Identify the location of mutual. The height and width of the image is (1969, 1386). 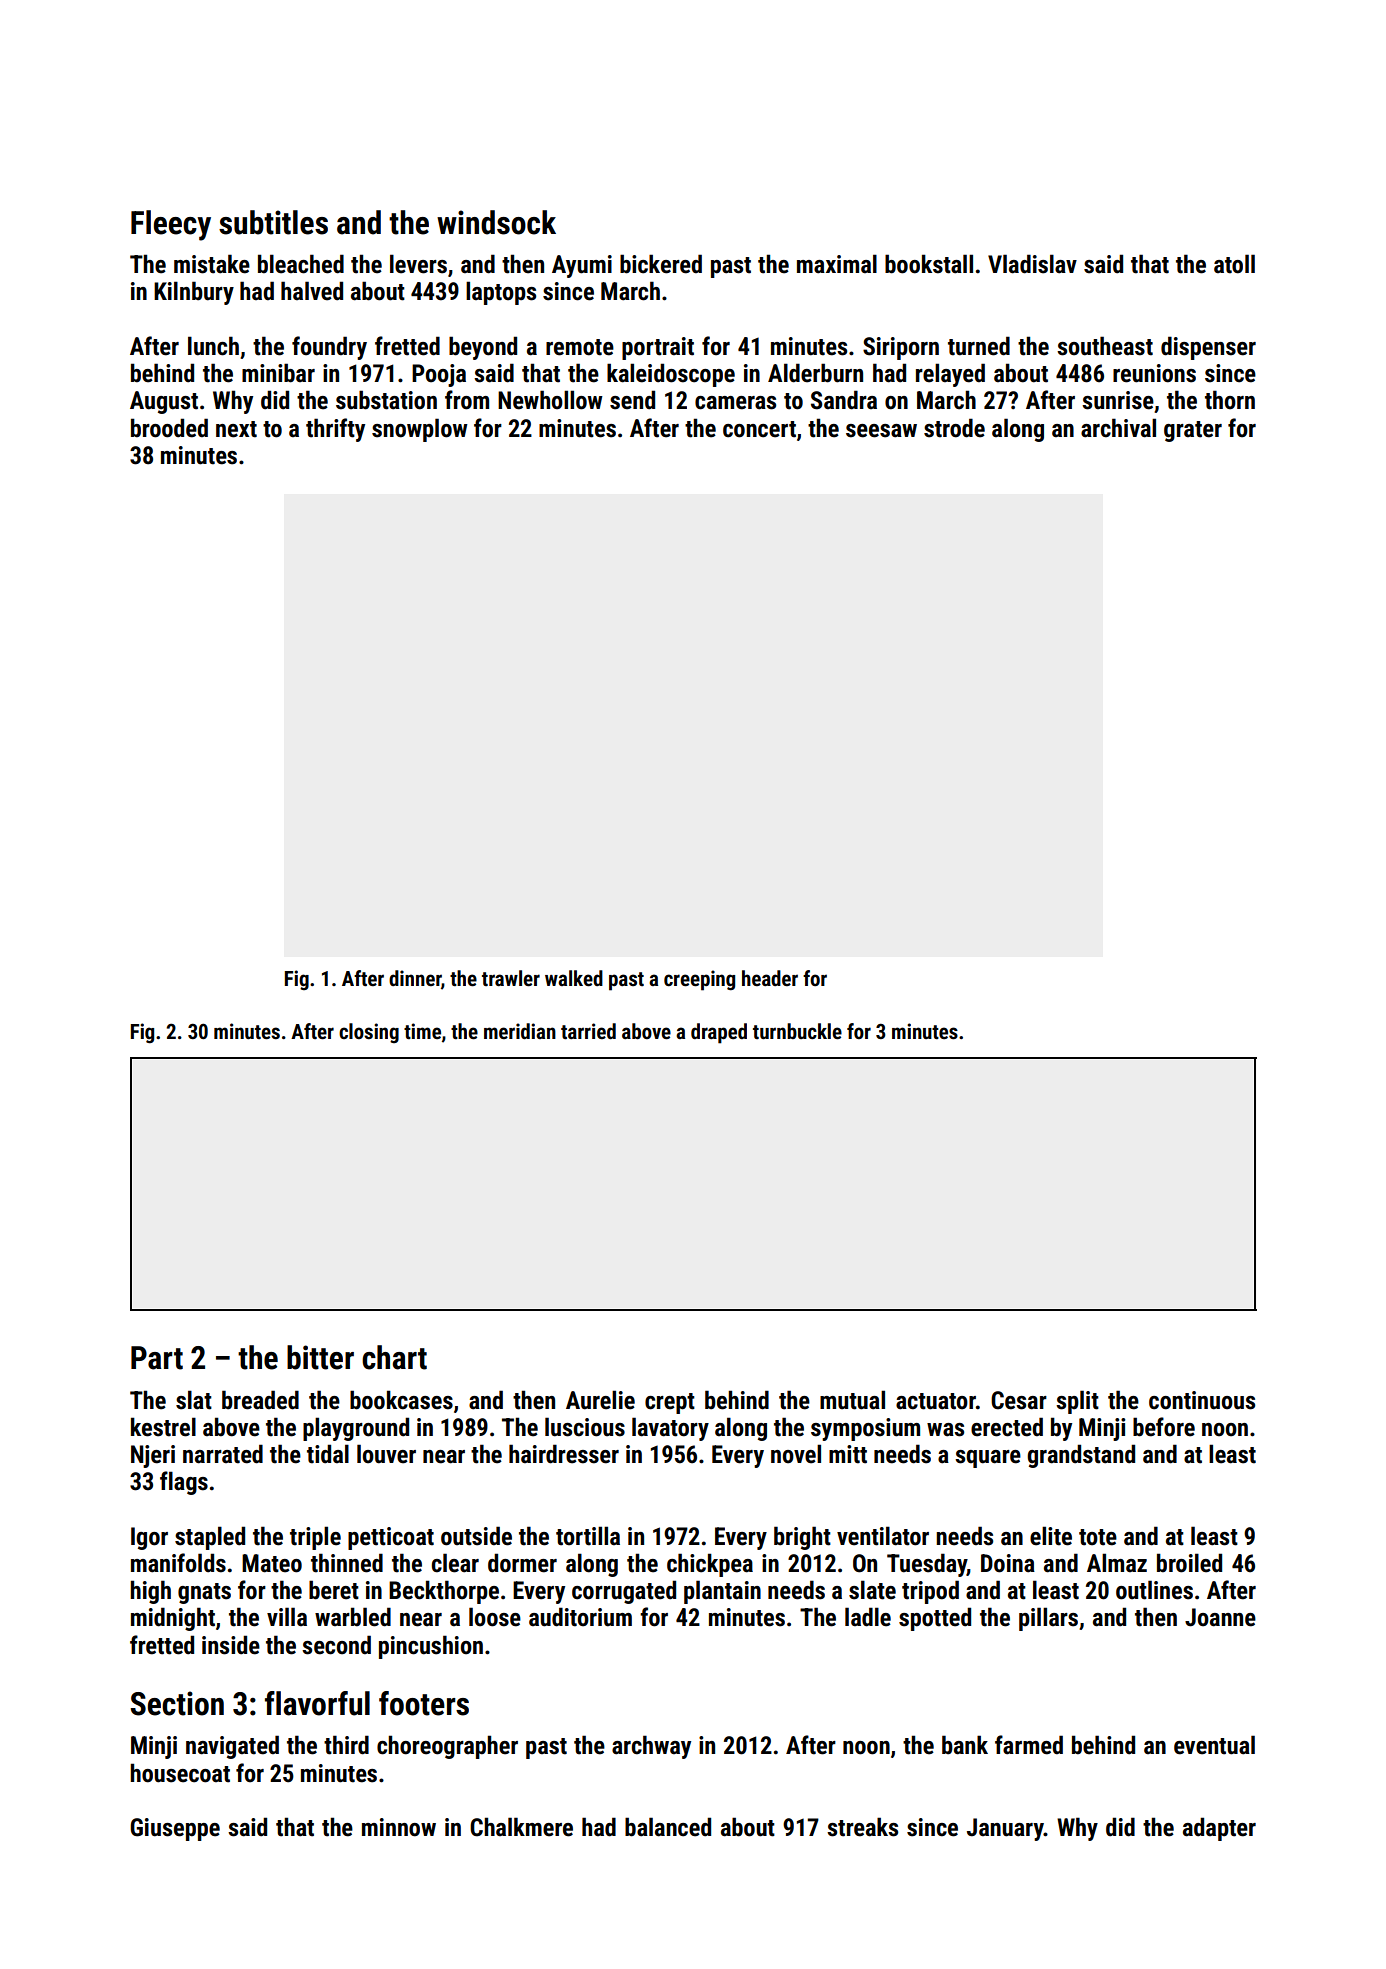
(852, 1400).
